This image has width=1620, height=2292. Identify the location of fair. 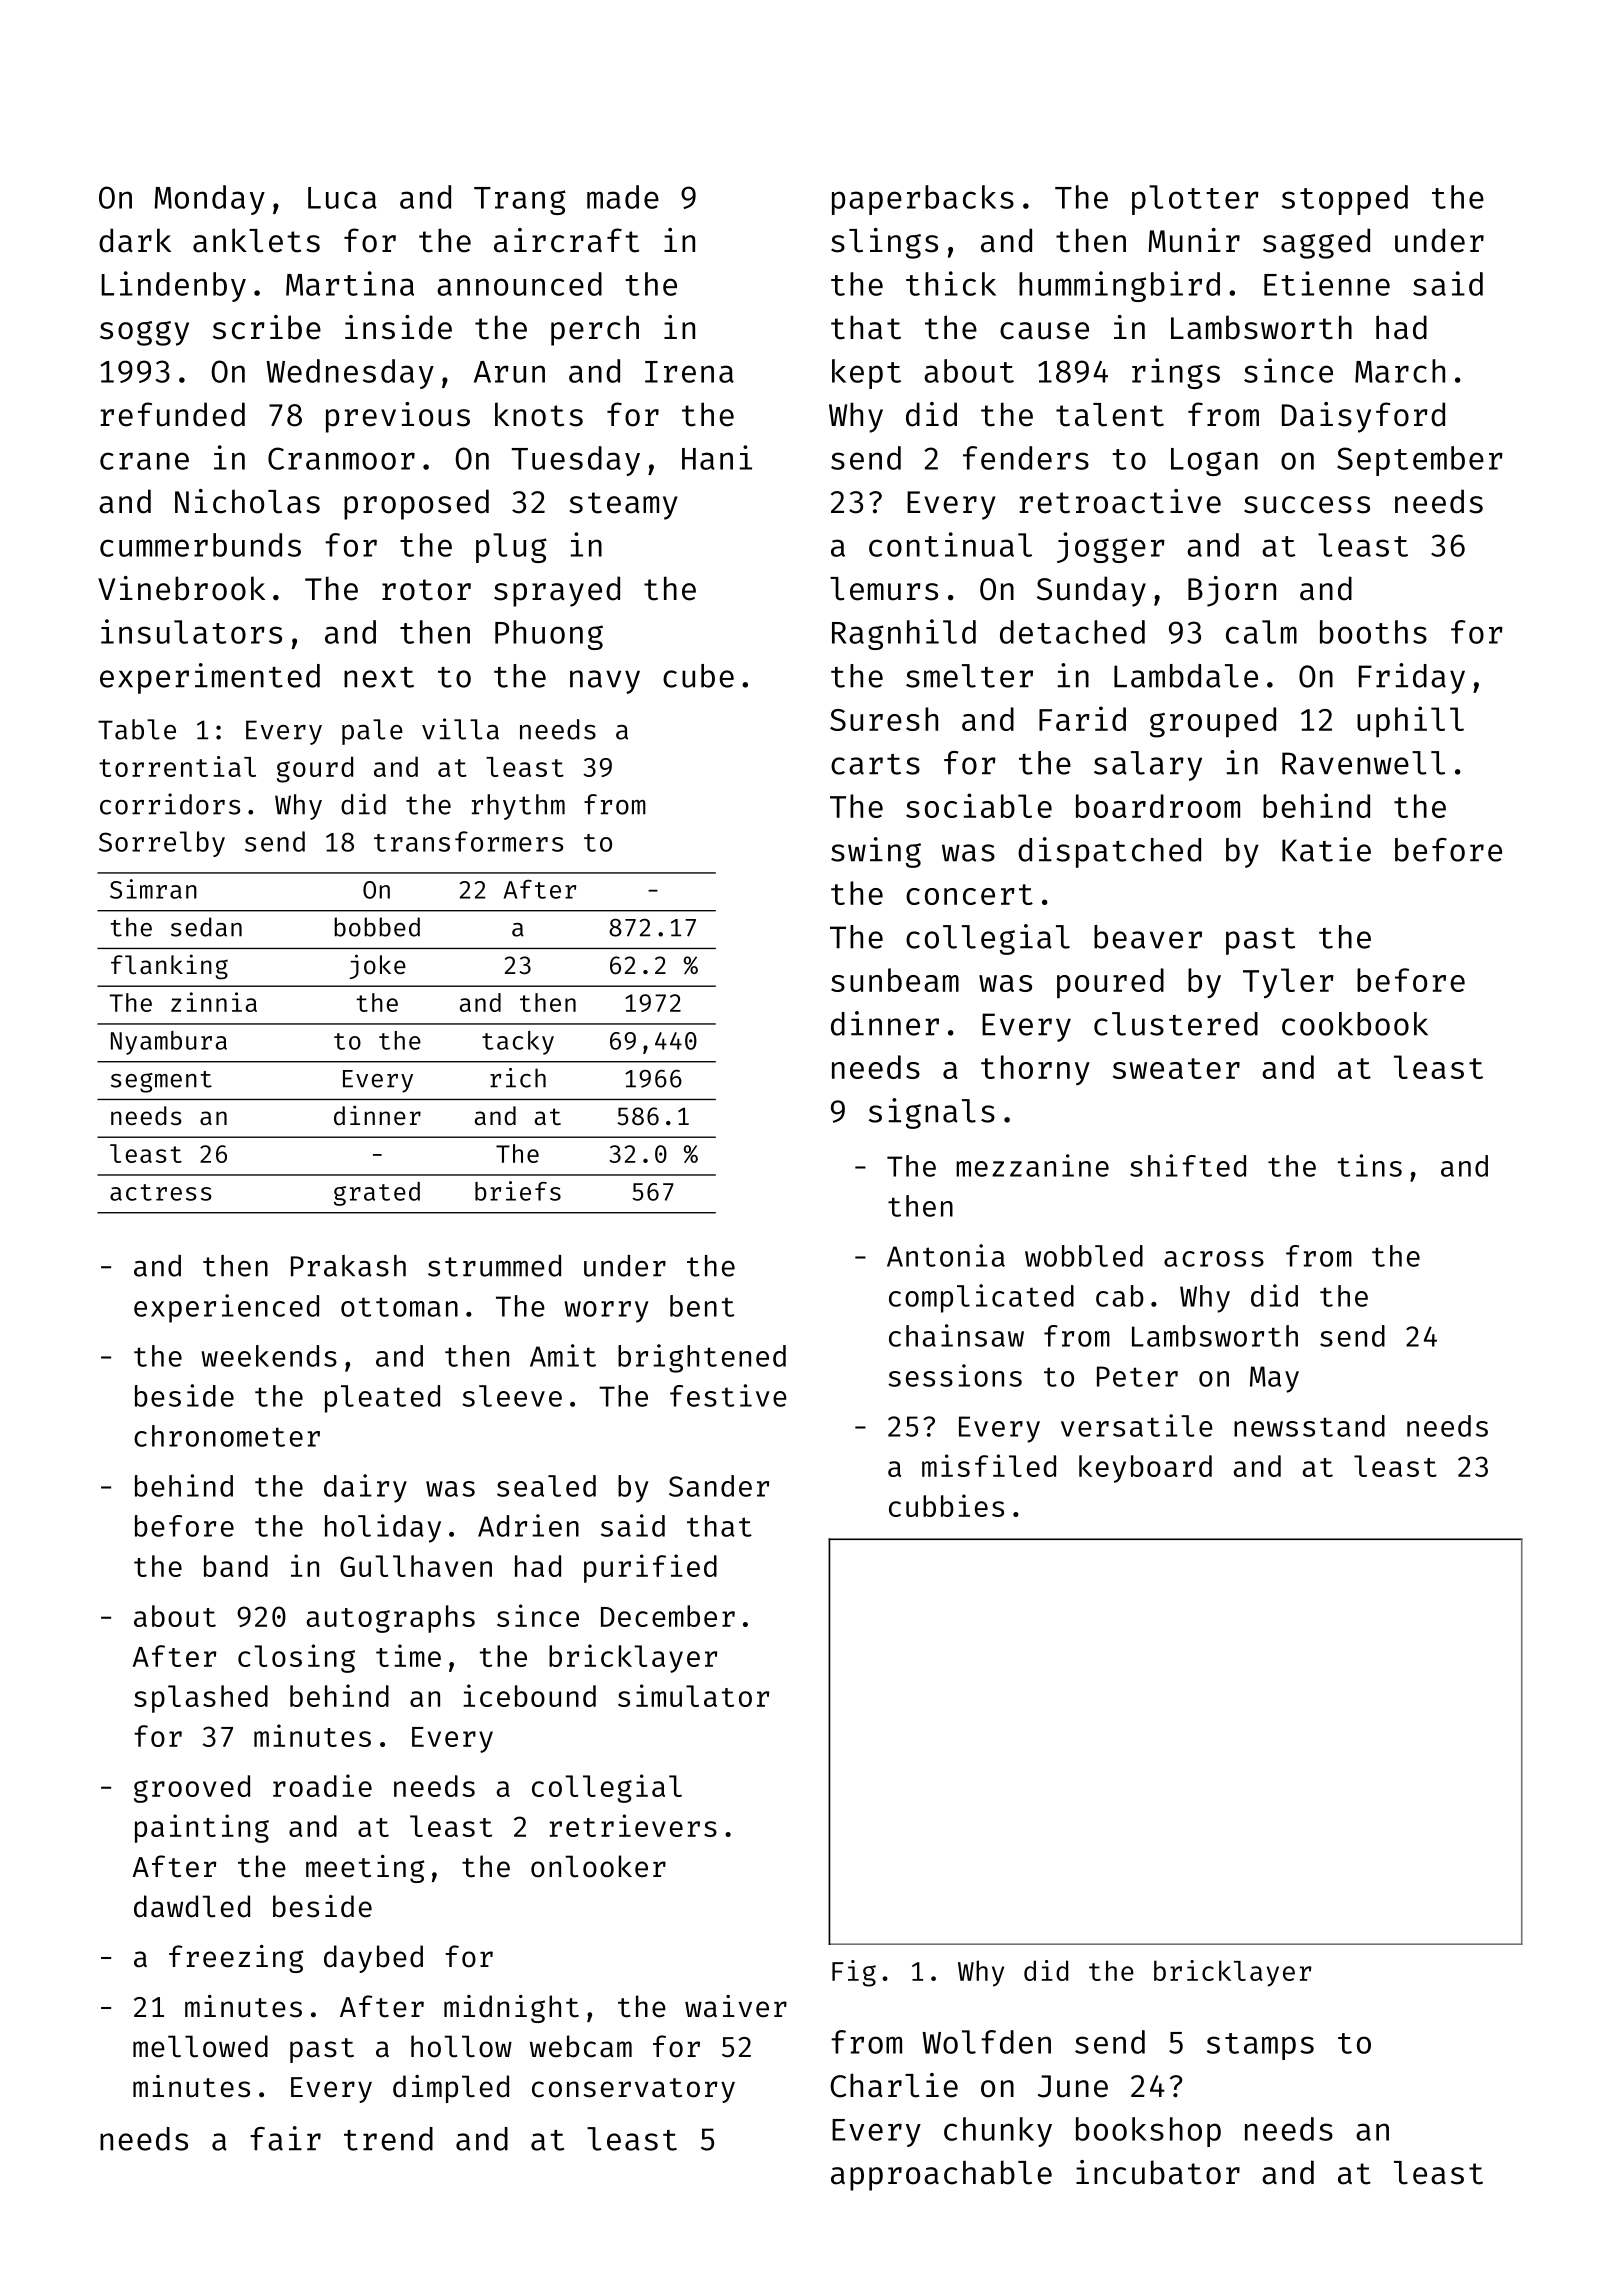
(285, 2138).
